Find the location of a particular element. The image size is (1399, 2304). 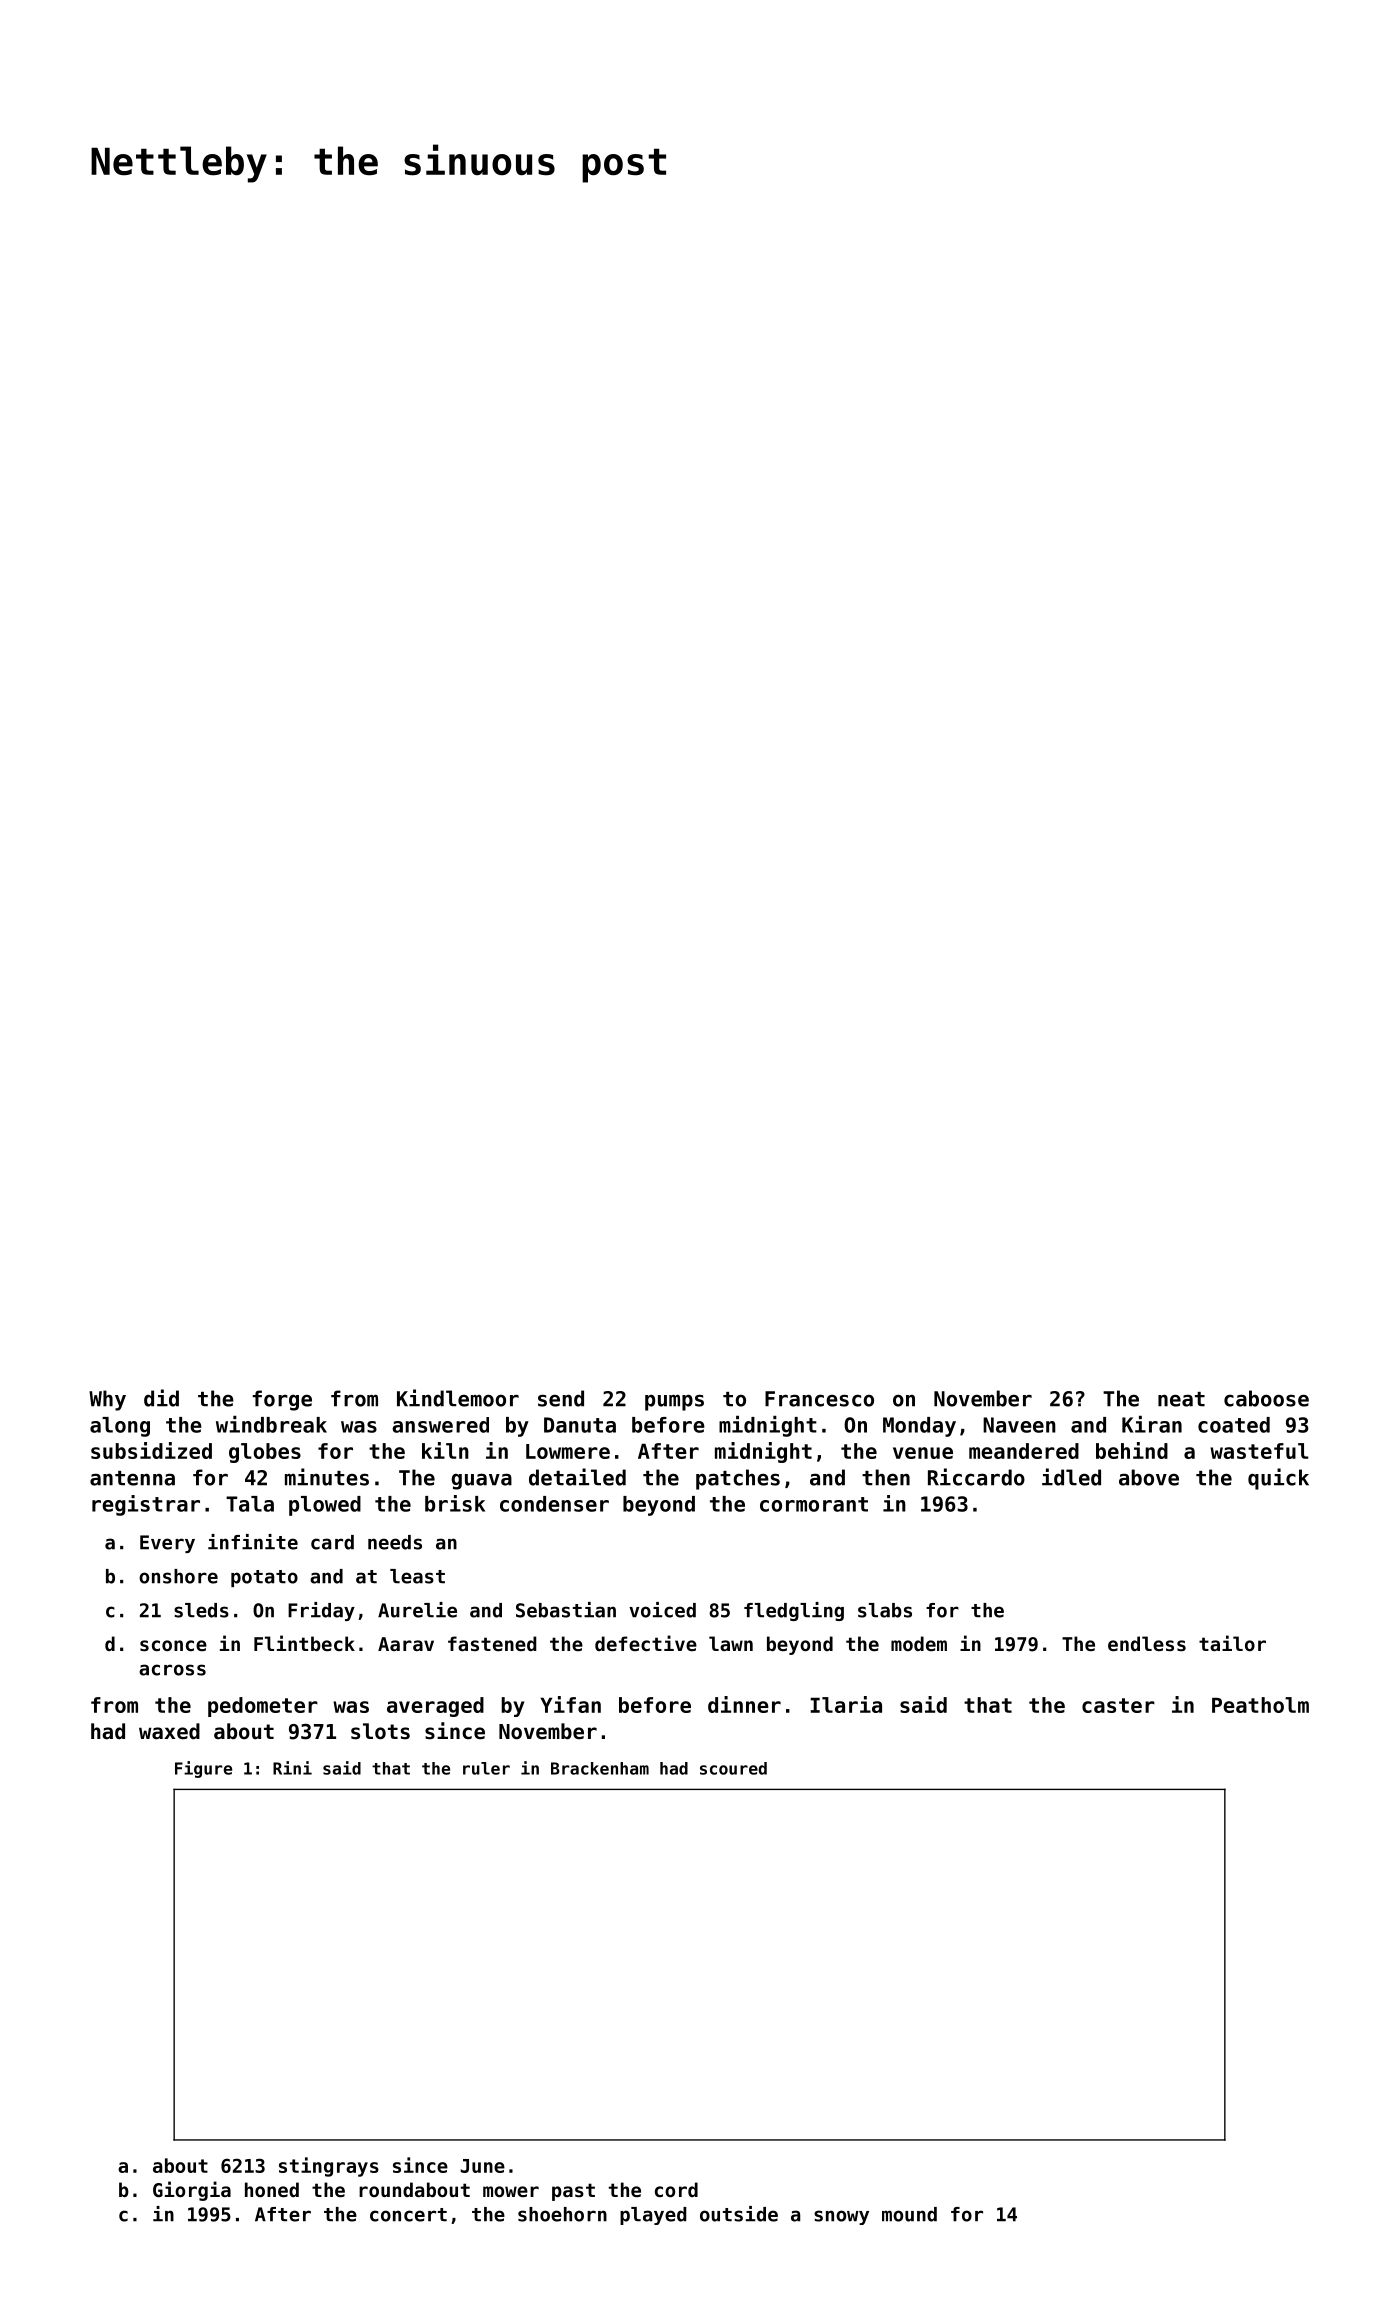

scoured is located at coordinates (733, 1768).
